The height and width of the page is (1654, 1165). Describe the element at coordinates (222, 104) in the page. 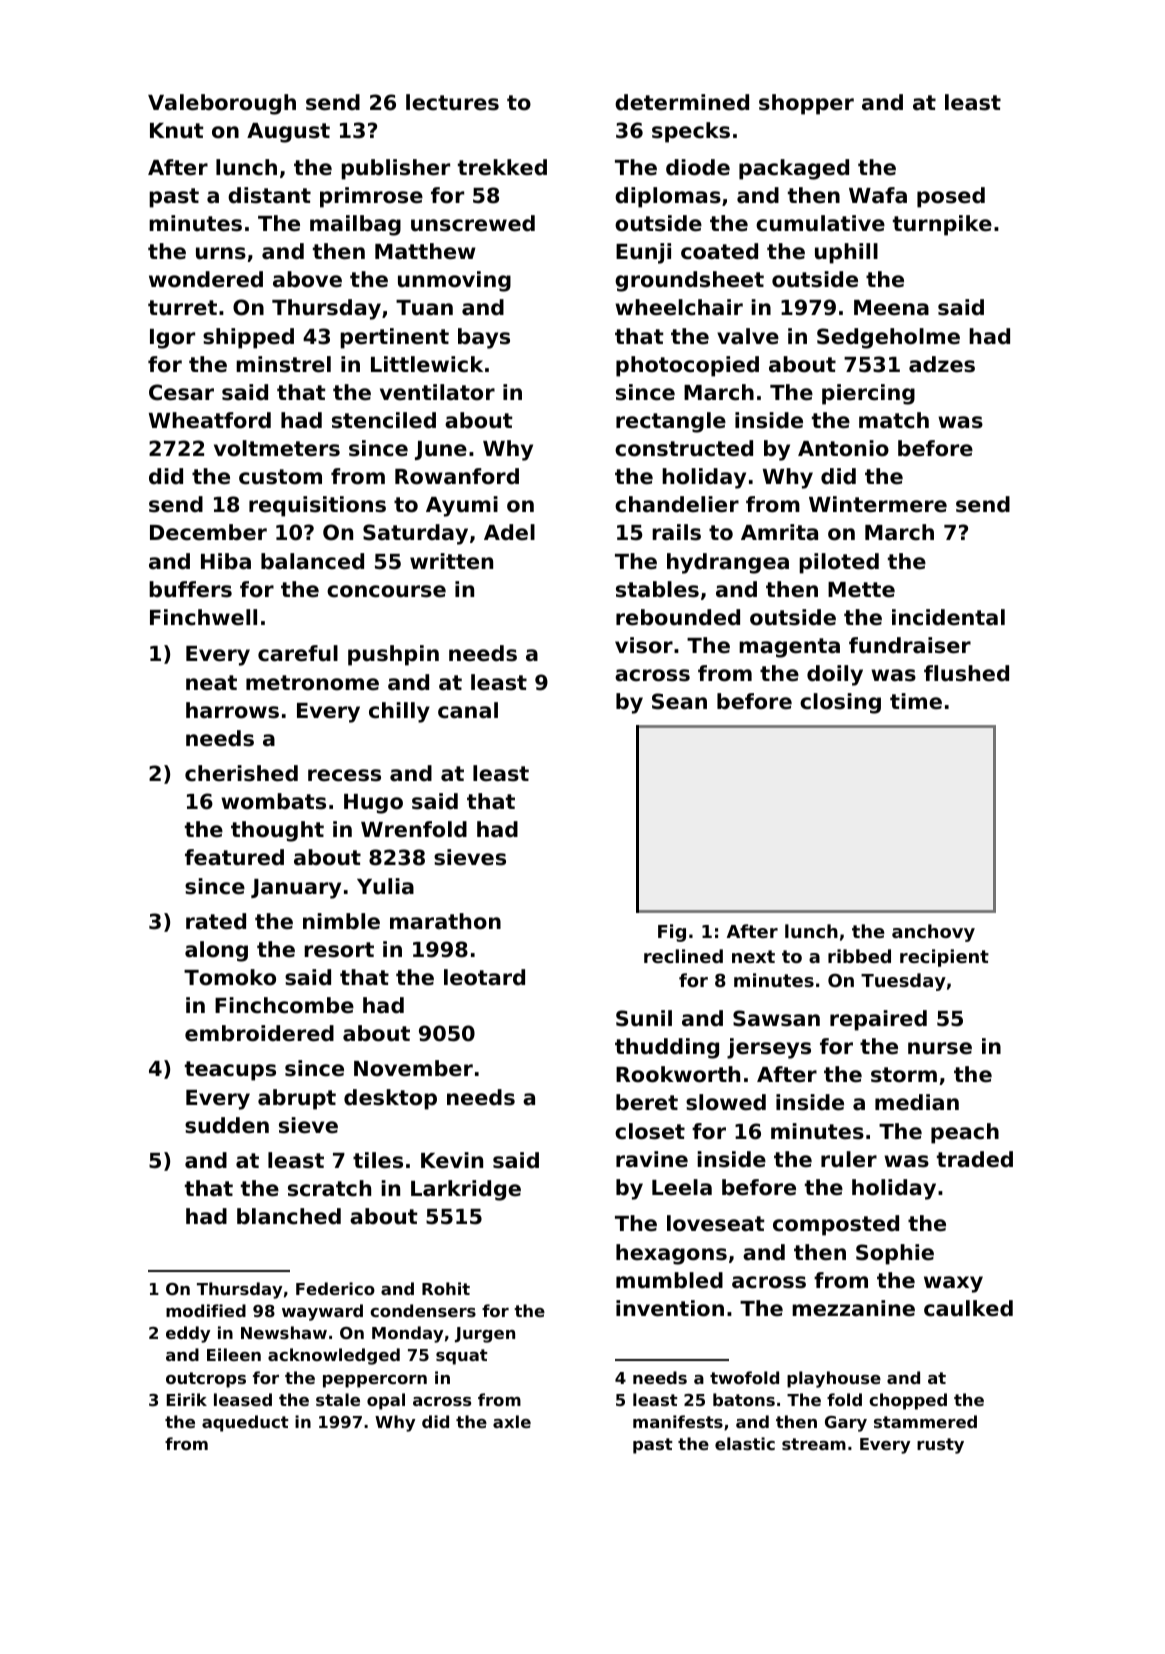

I see `Valeborough` at that location.
